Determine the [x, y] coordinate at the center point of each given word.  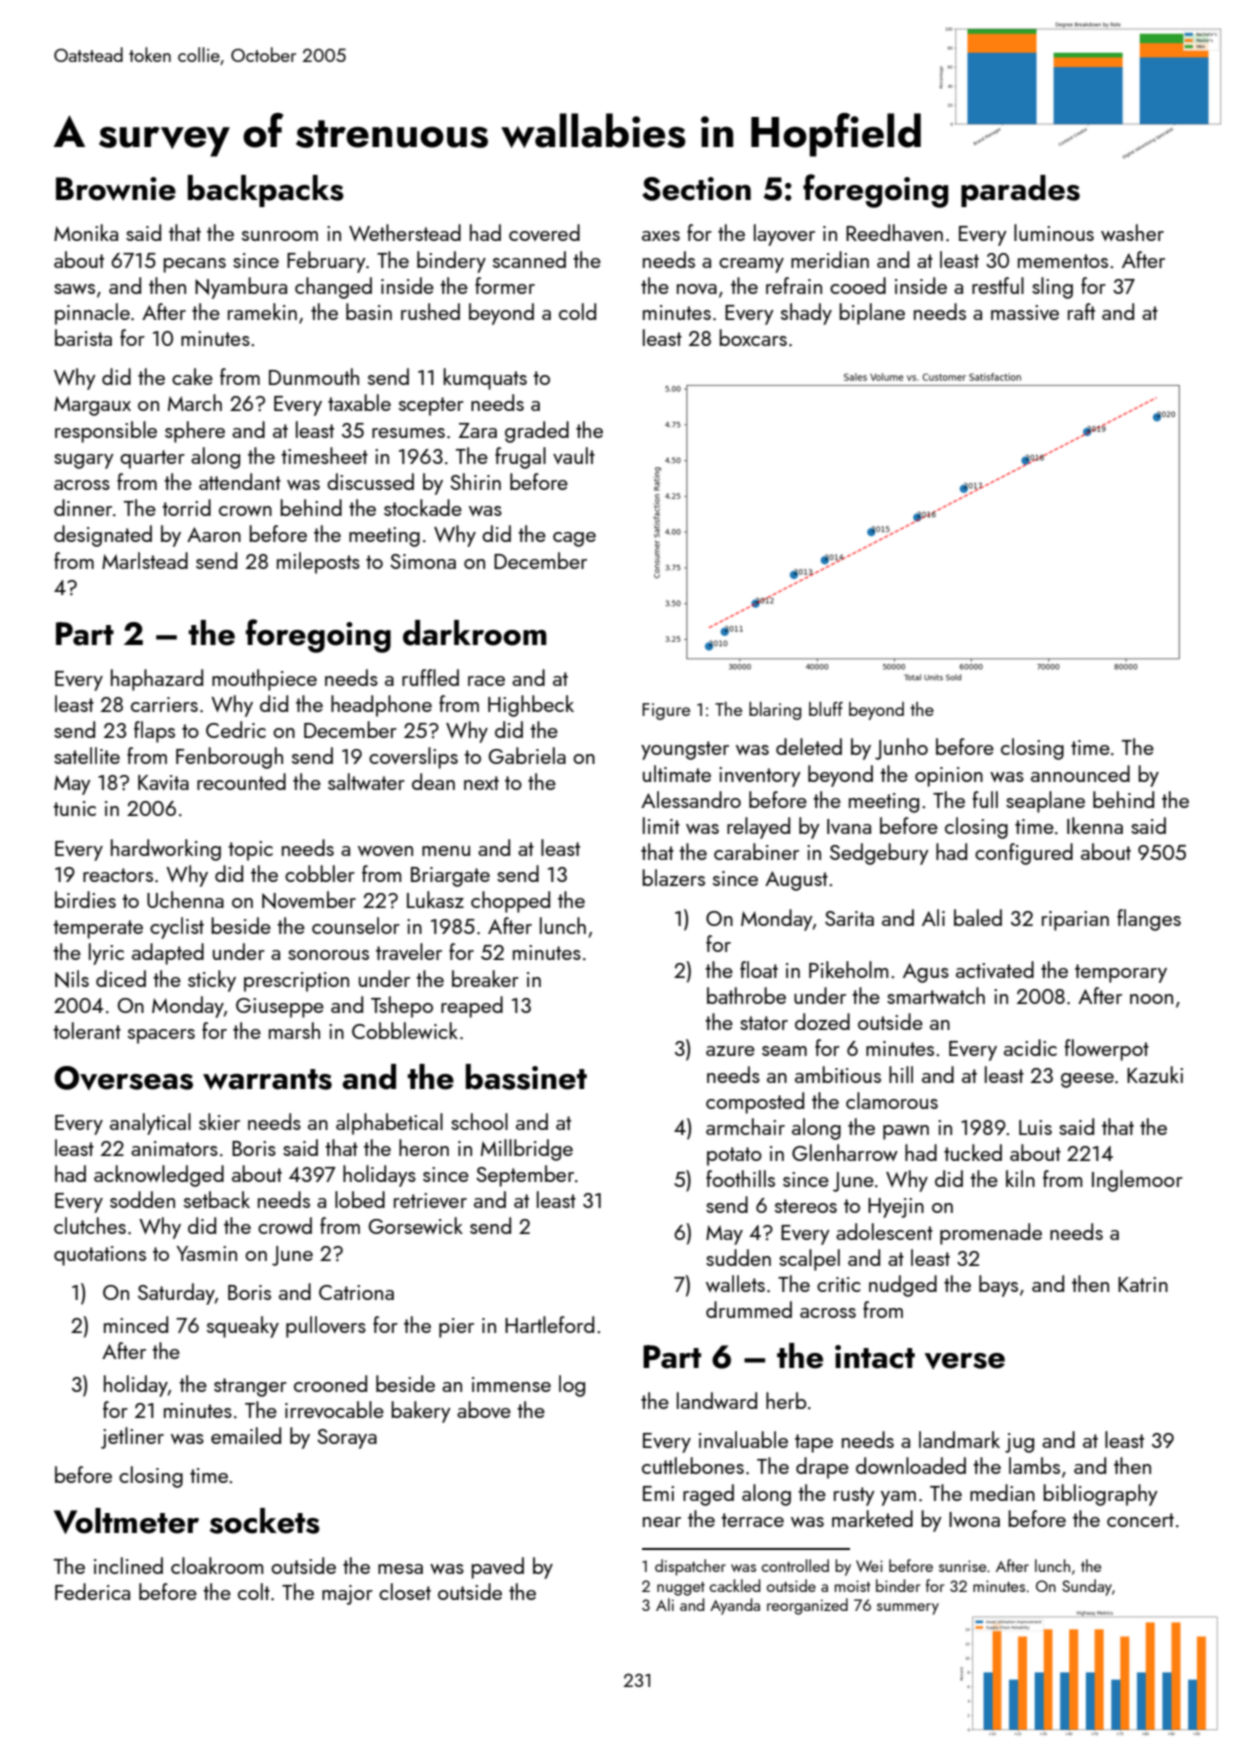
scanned [529, 259]
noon [1151, 999]
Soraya [347, 1439]
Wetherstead [405, 232]
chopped [510, 902]
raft [1081, 311]
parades [1020, 191]
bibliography [1100, 1495]
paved [497, 1568]
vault [574, 455]
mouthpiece [264, 680]
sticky [212, 981]
